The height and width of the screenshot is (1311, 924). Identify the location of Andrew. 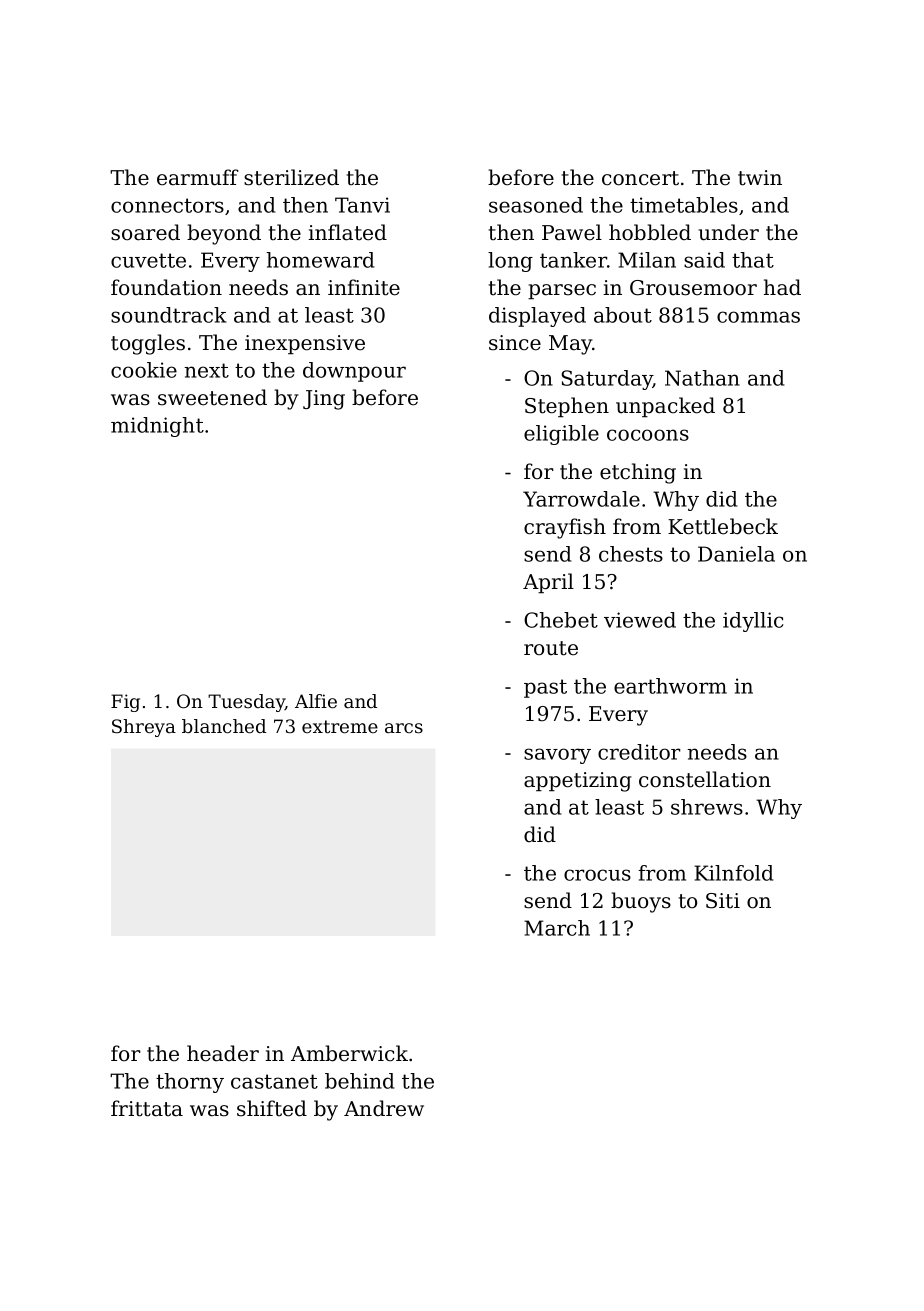
(384, 1108).
